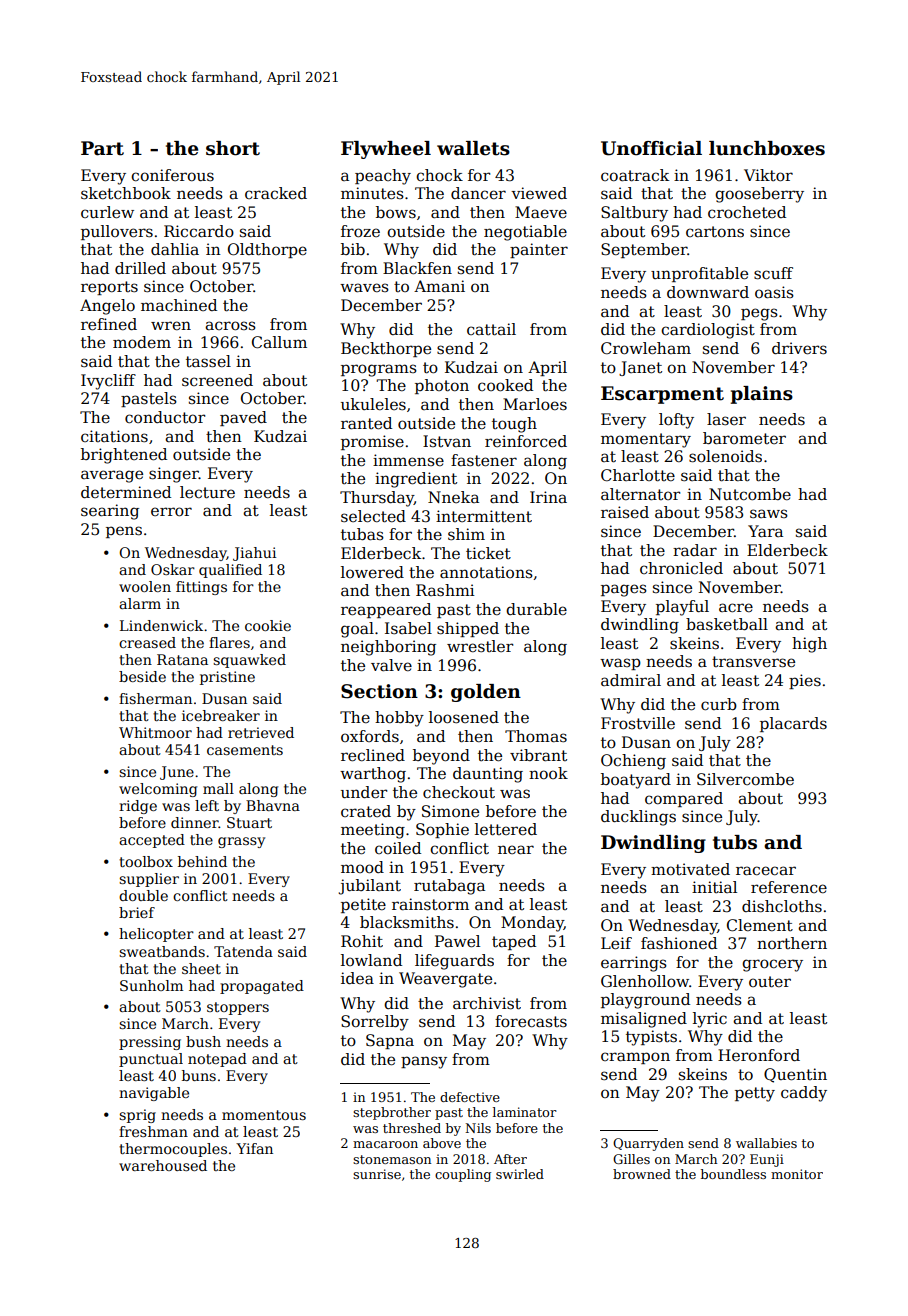  What do you see at coordinates (773, 273) in the screenshot?
I see `scuff` at bounding box center [773, 273].
